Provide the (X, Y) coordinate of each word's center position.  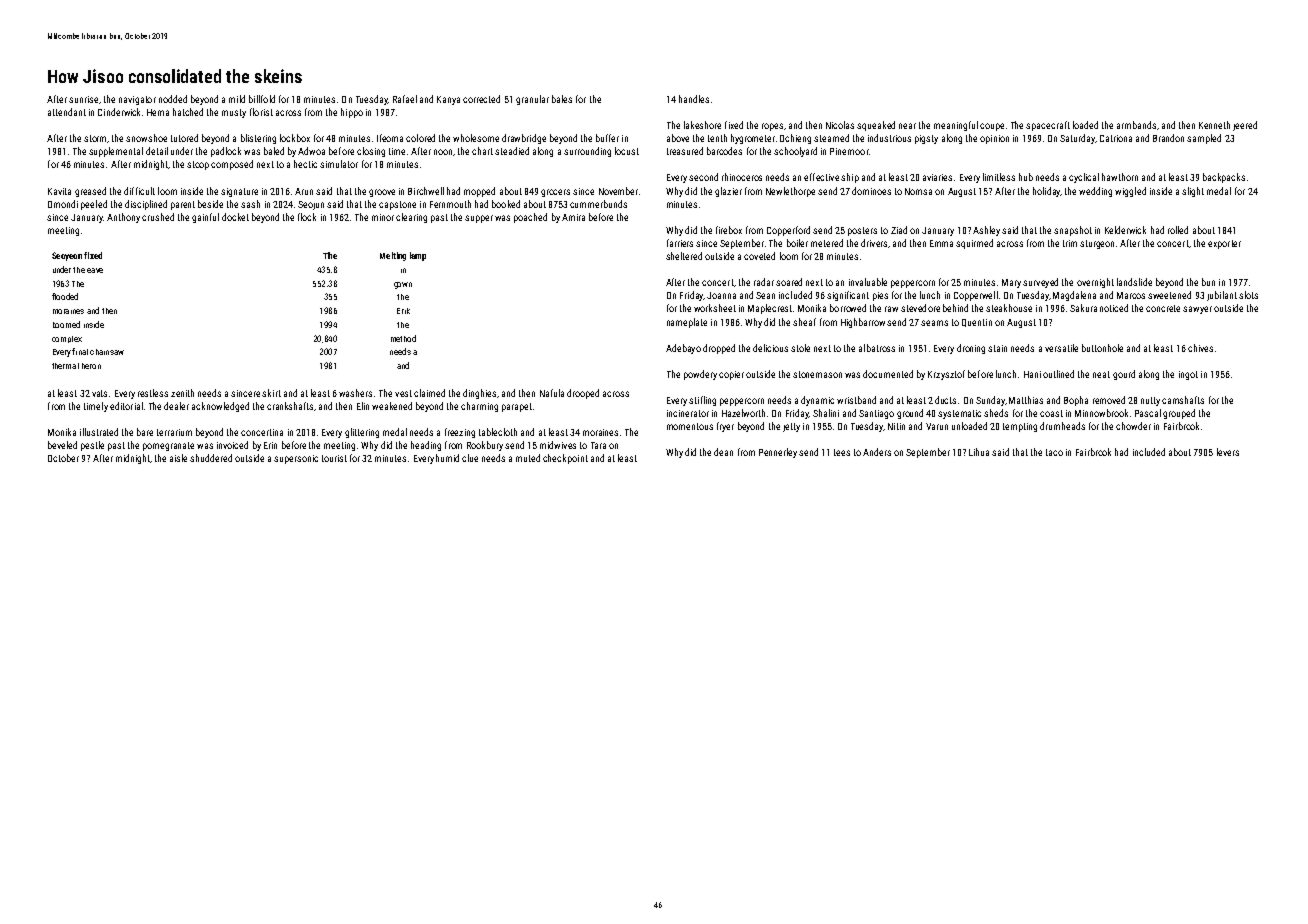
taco (1054, 452)
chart (482, 151)
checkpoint (565, 459)
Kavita (59, 191)
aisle (178, 458)
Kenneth (1214, 125)
